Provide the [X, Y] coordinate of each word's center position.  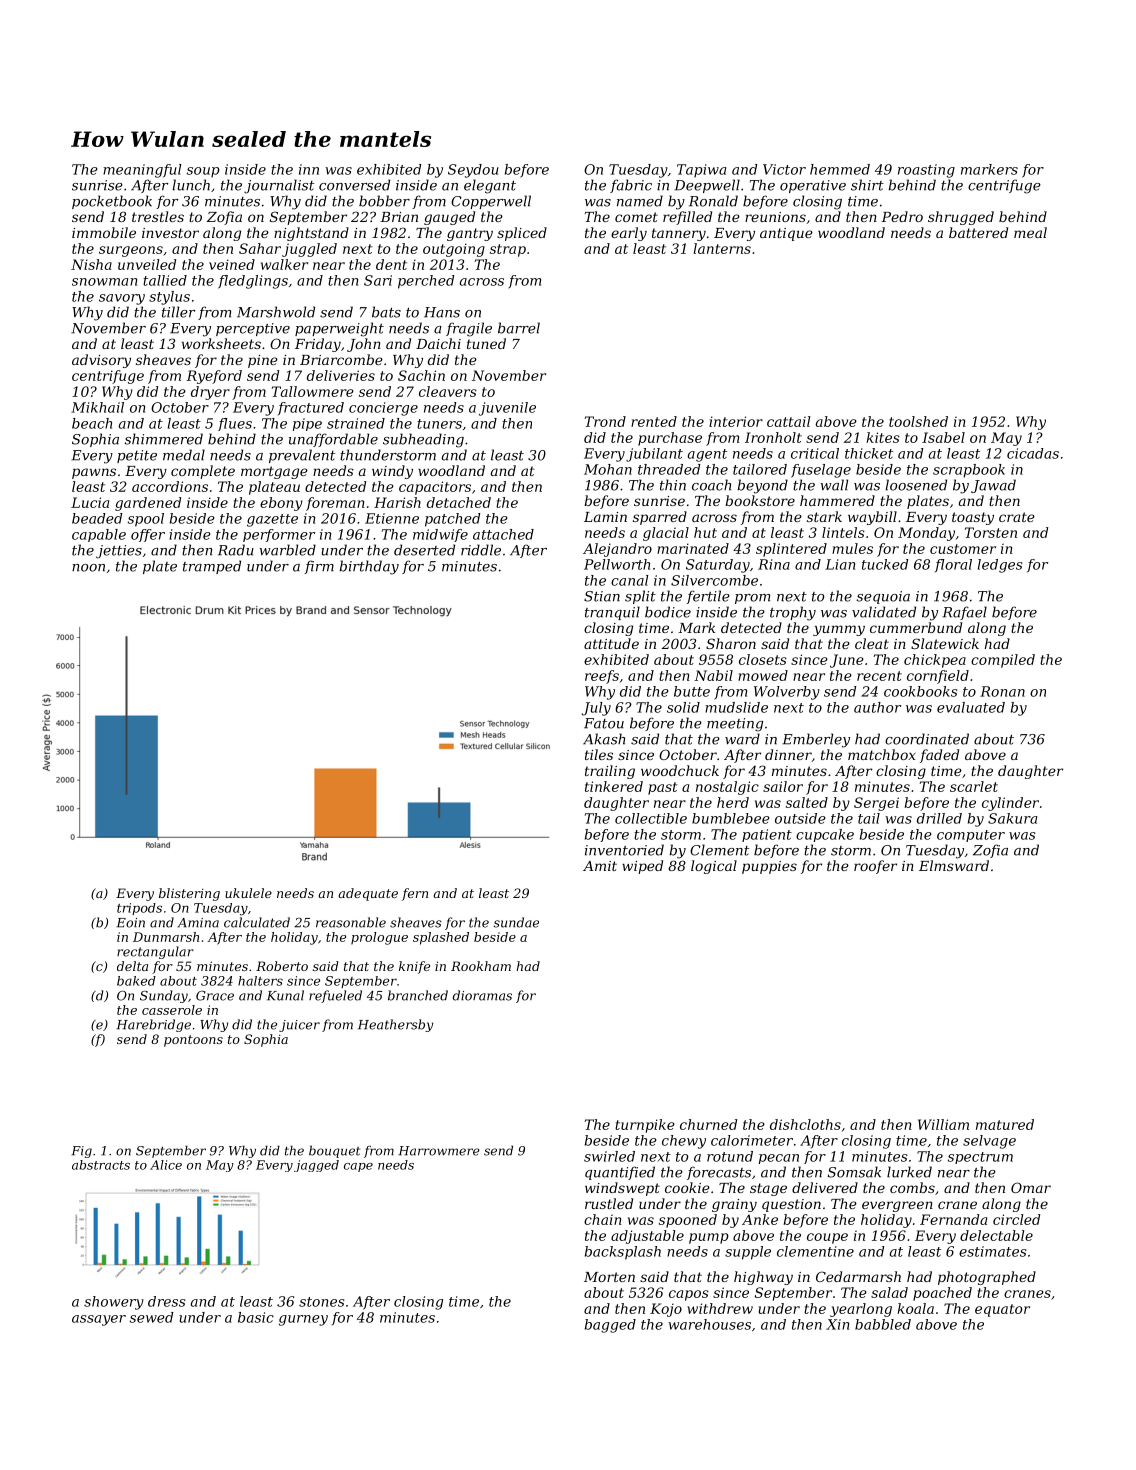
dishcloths [805, 1124]
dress [167, 1301]
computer [971, 836]
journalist [279, 186]
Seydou [473, 171]
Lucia [90, 502]
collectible [651, 818]
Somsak [854, 1172]
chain [603, 1219]
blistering [189, 894]
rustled [609, 1203]
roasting [926, 171]
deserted [424, 550]
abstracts [101, 1165]
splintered [791, 550]
